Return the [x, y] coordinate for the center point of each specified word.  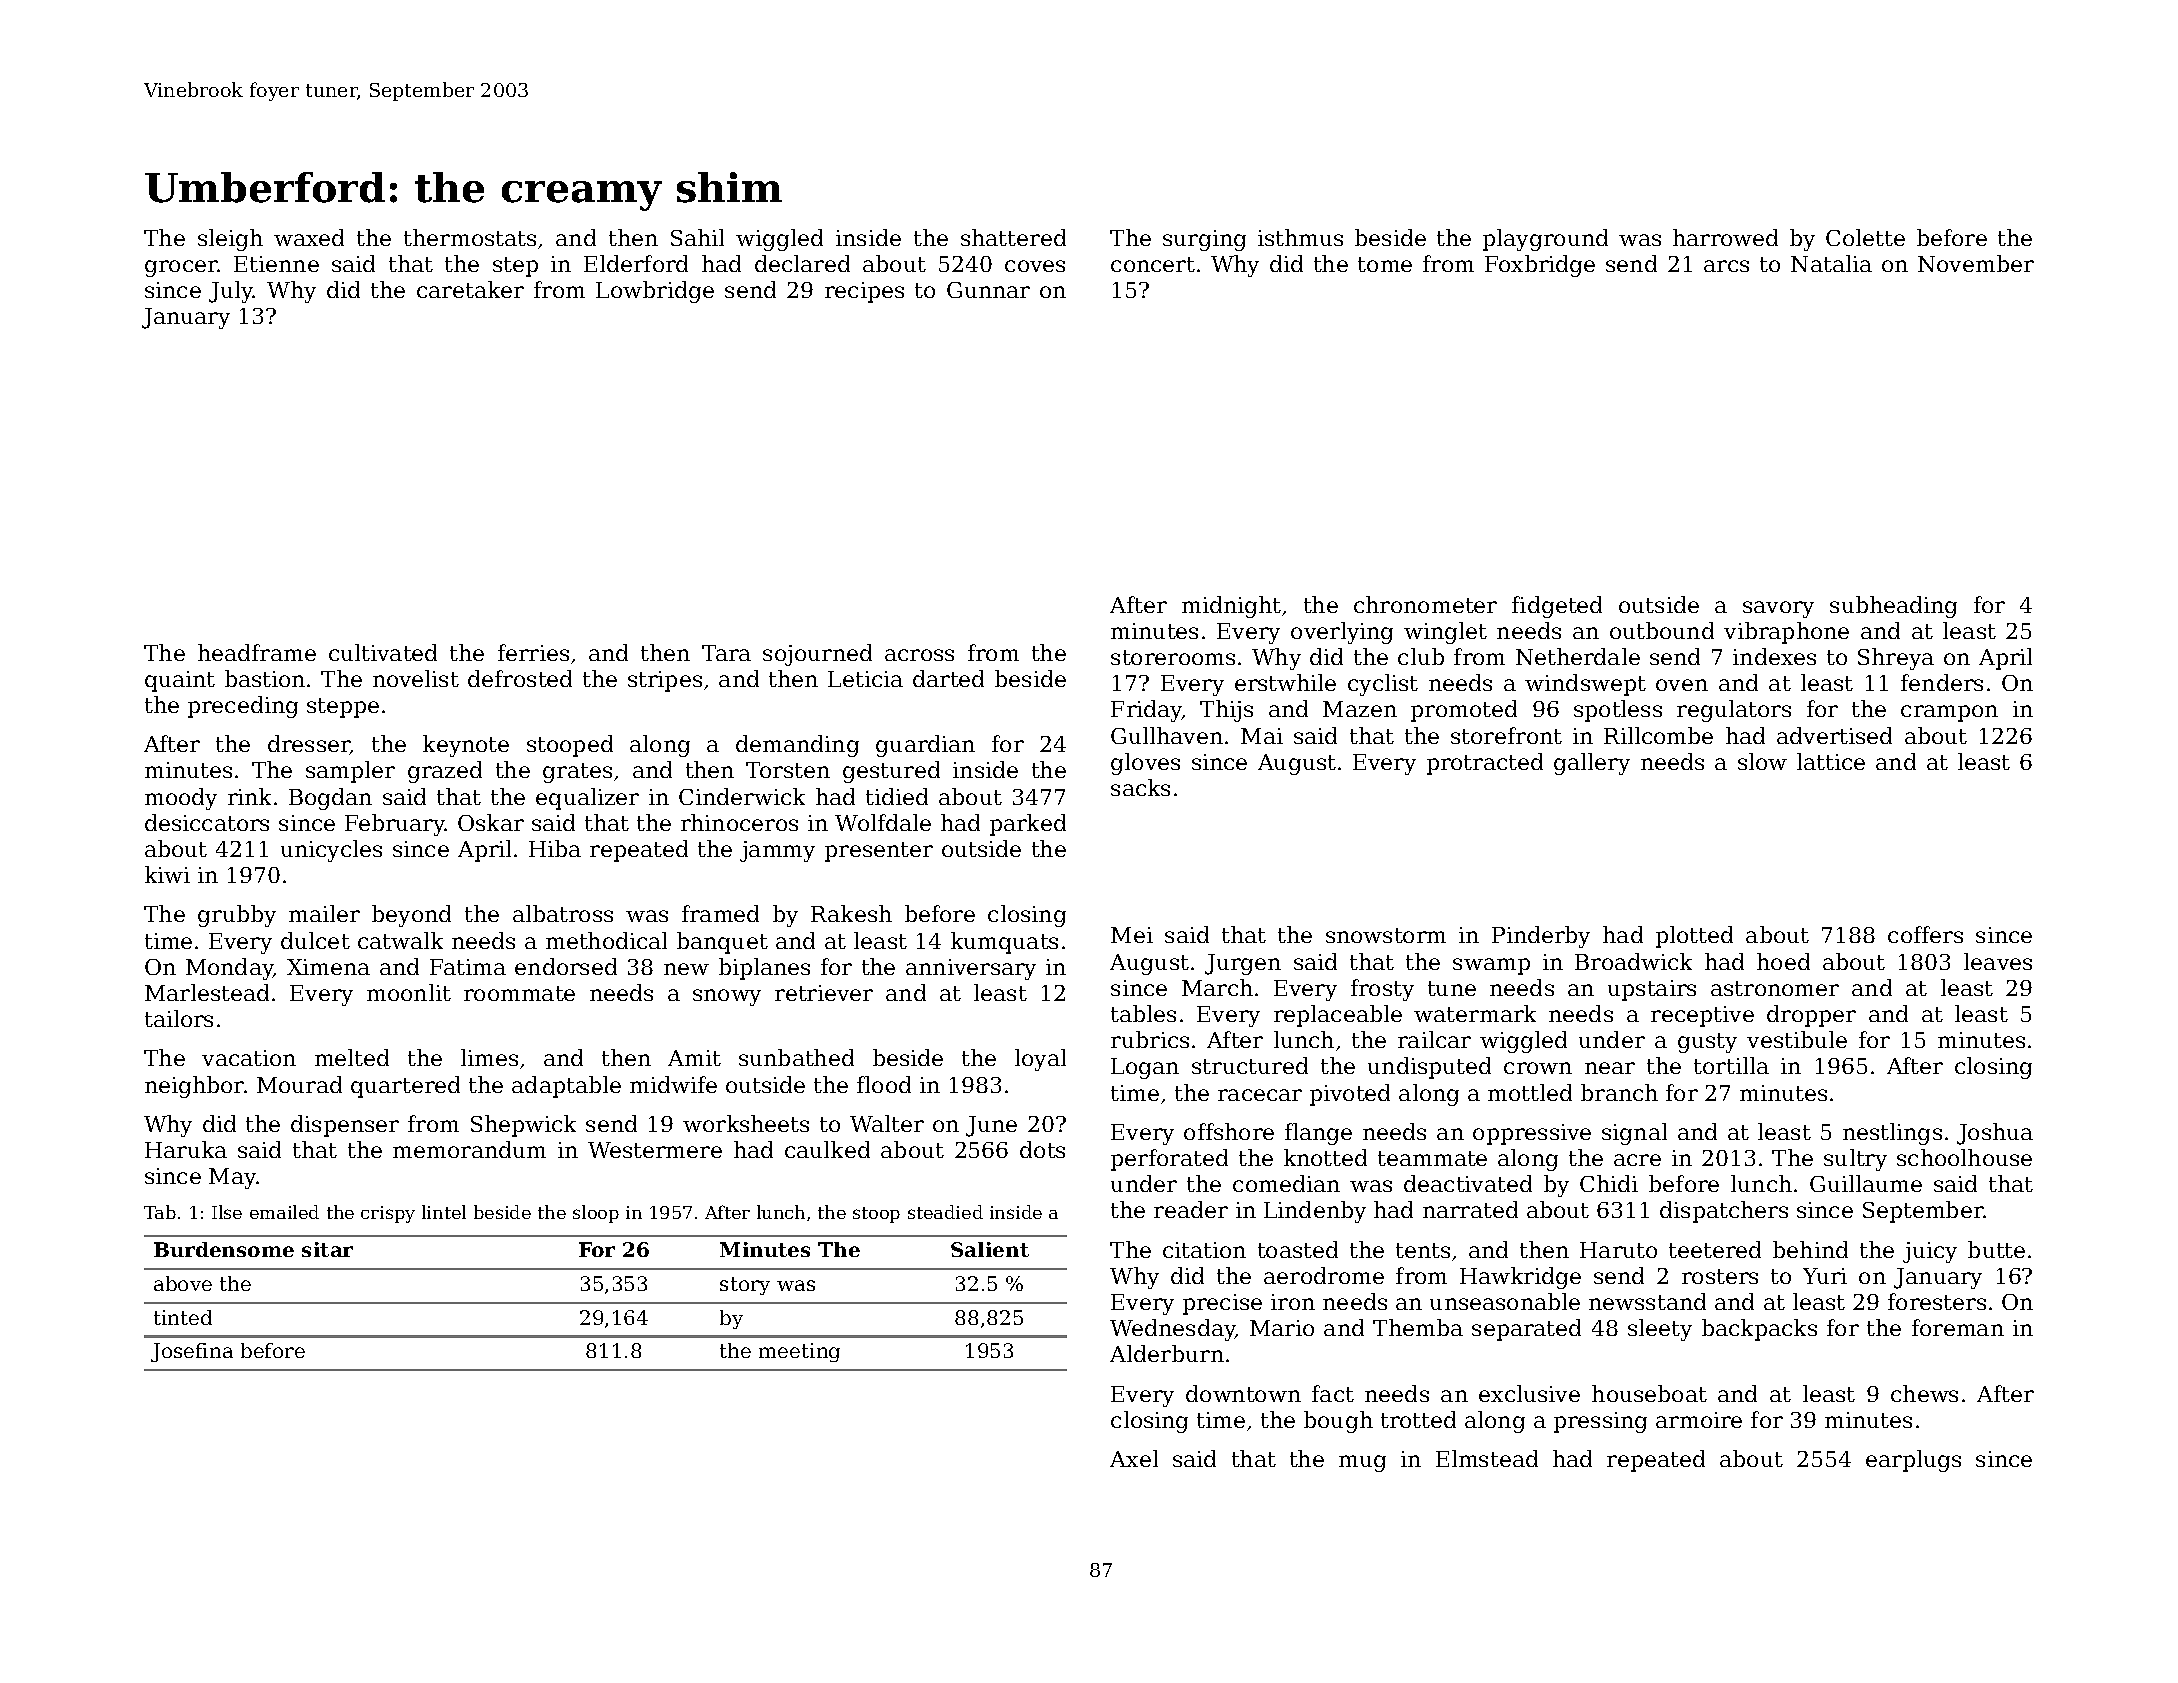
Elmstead [1487, 1458]
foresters [1937, 1301]
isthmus [1300, 237]
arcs [1726, 266]
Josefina [192, 1352]
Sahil [697, 237]
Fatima [468, 967]
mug [1362, 1463]
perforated [1169, 1160]
